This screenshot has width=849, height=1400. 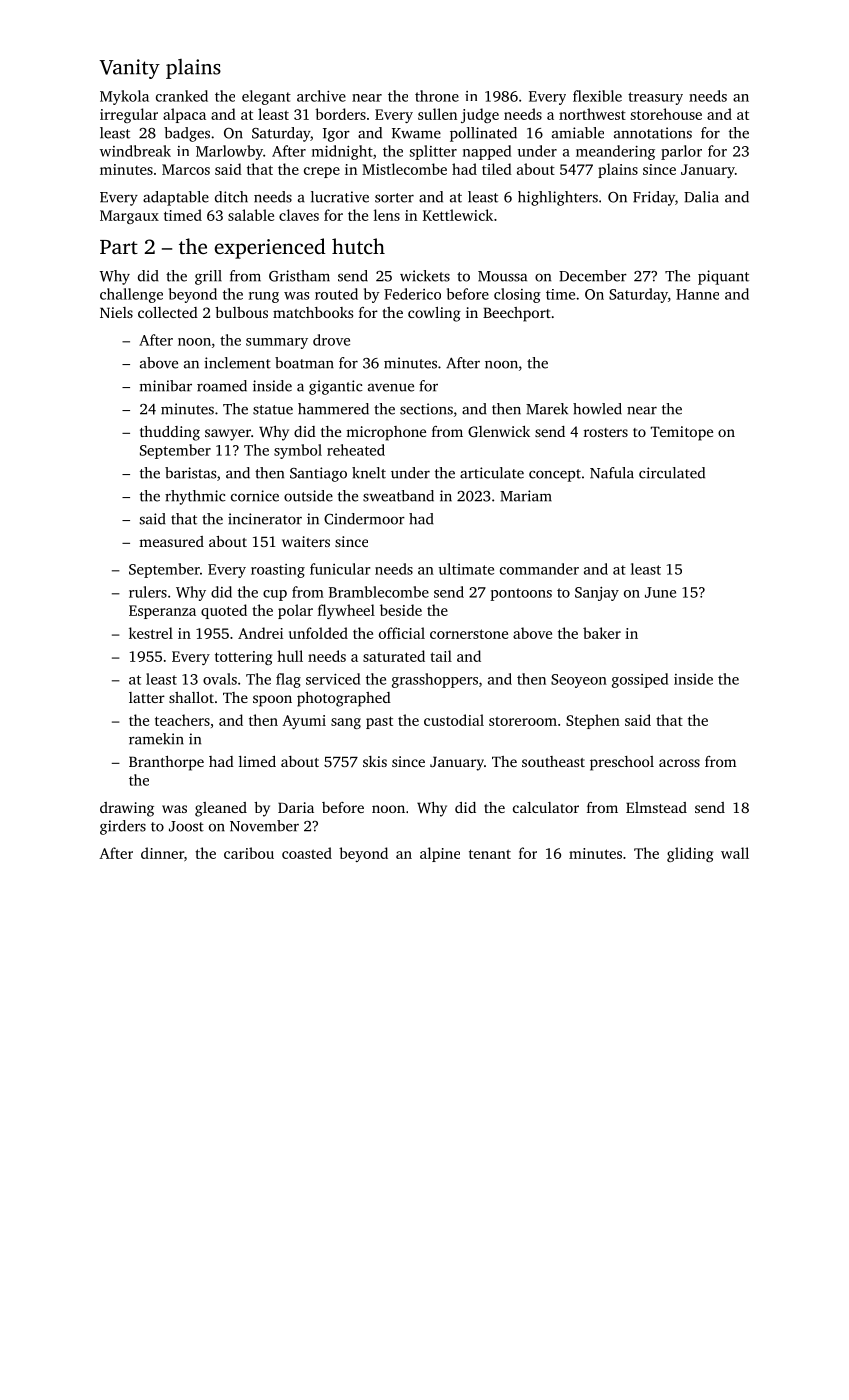 I want to click on highlighters, so click(x=558, y=198).
